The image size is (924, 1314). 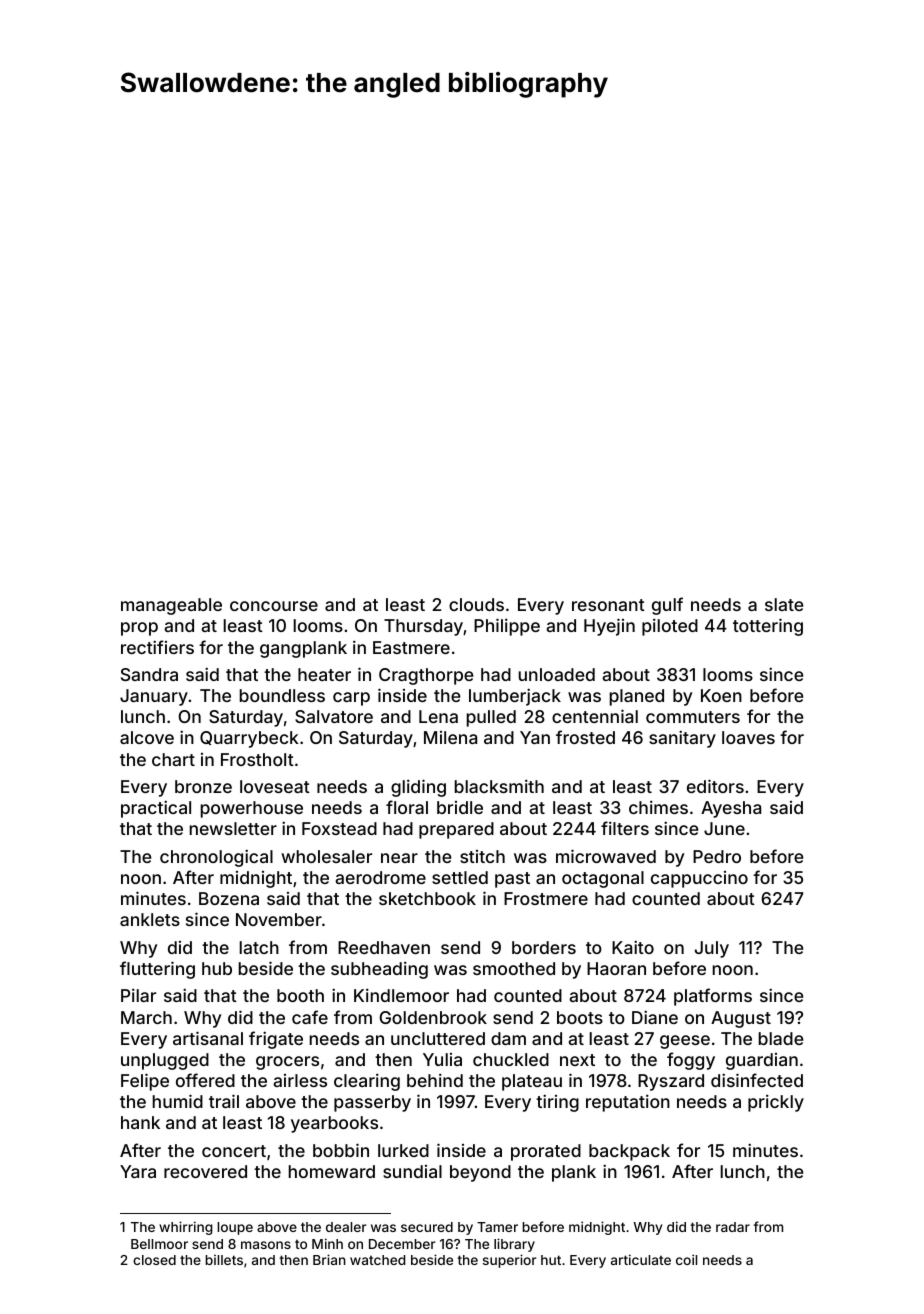 What do you see at coordinates (146, 1017) in the screenshot?
I see `March` at bounding box center [146, 1017].
